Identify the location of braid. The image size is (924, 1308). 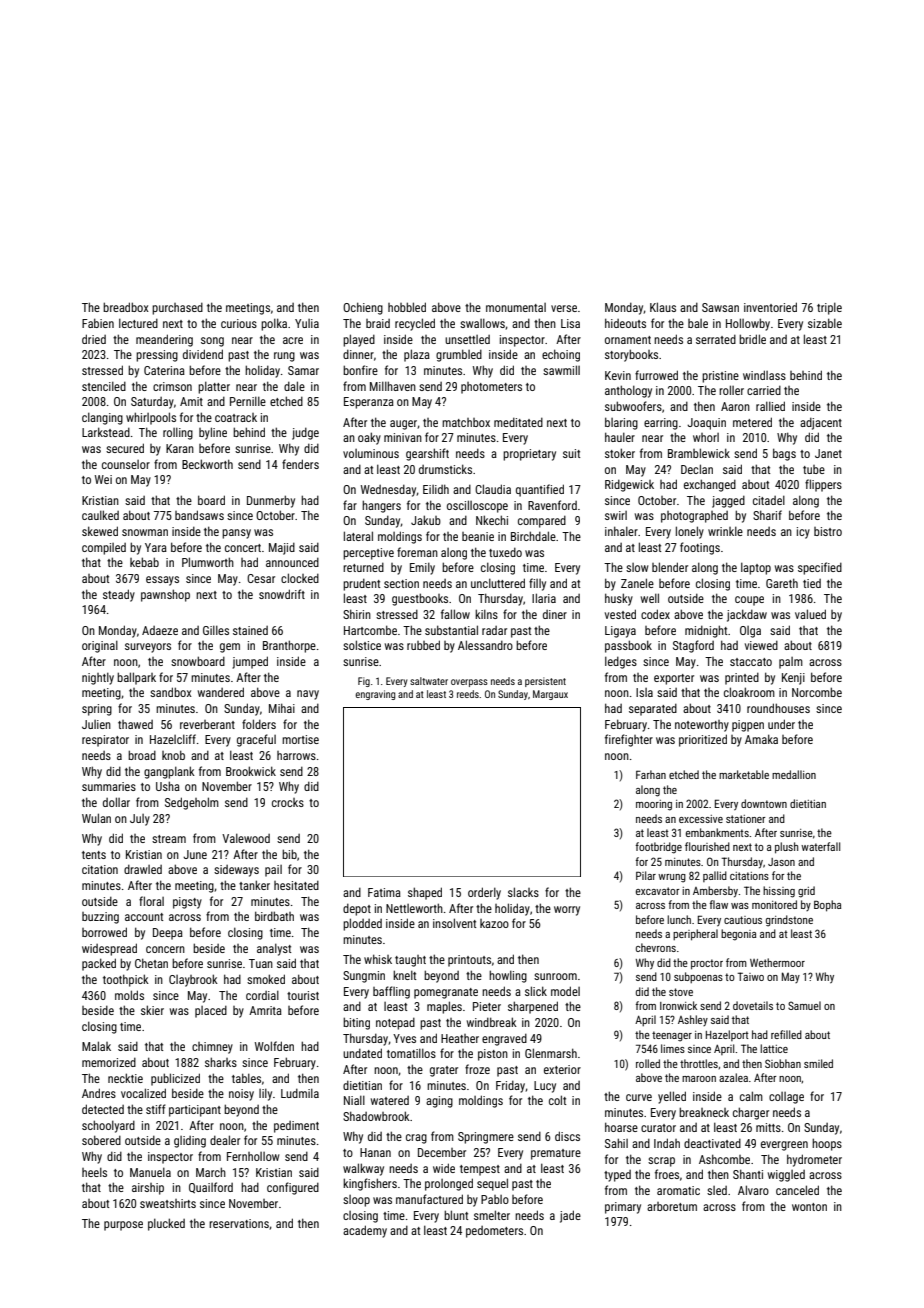
(378, 323).
